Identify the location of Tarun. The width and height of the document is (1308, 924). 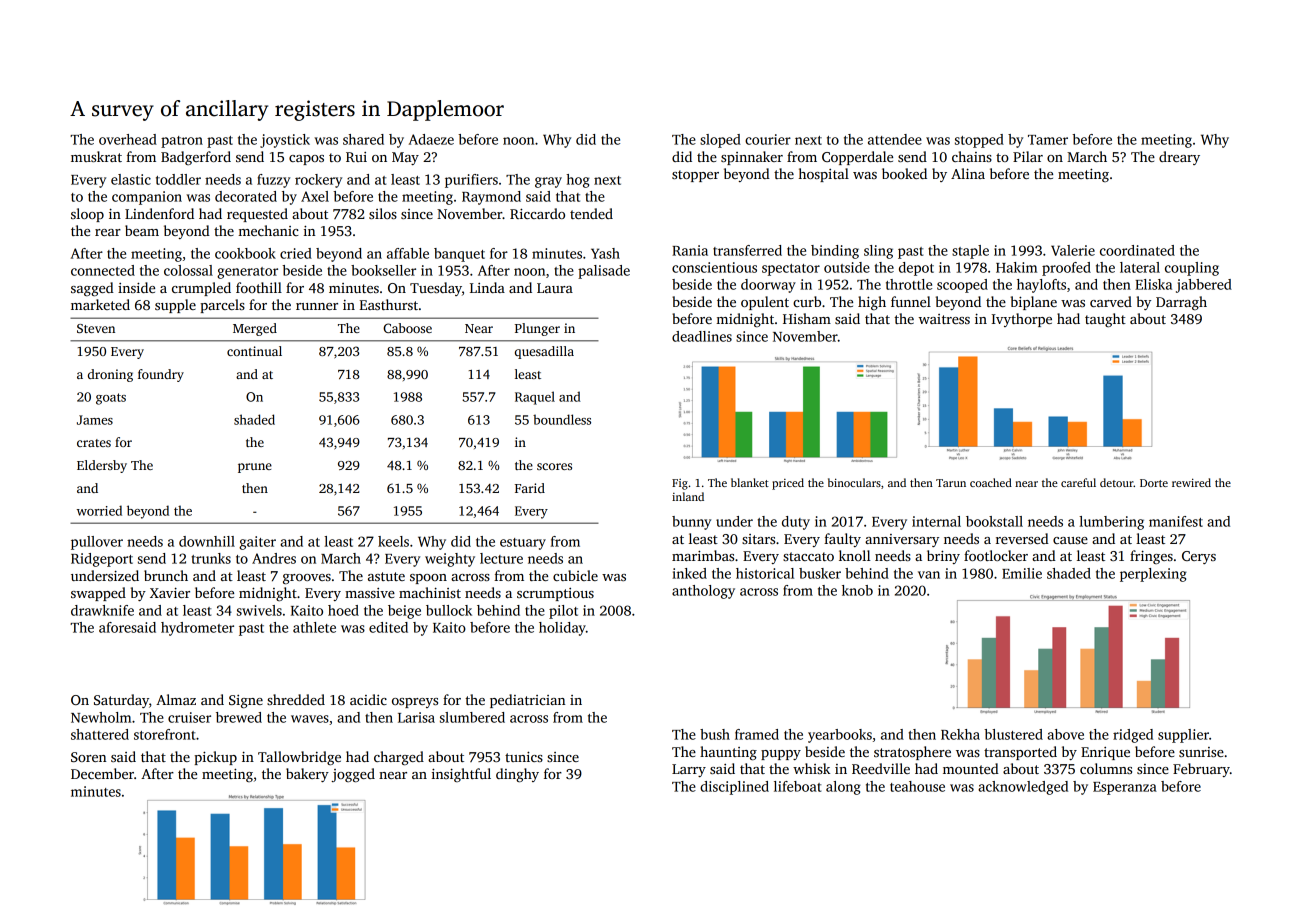
(951, 483).
